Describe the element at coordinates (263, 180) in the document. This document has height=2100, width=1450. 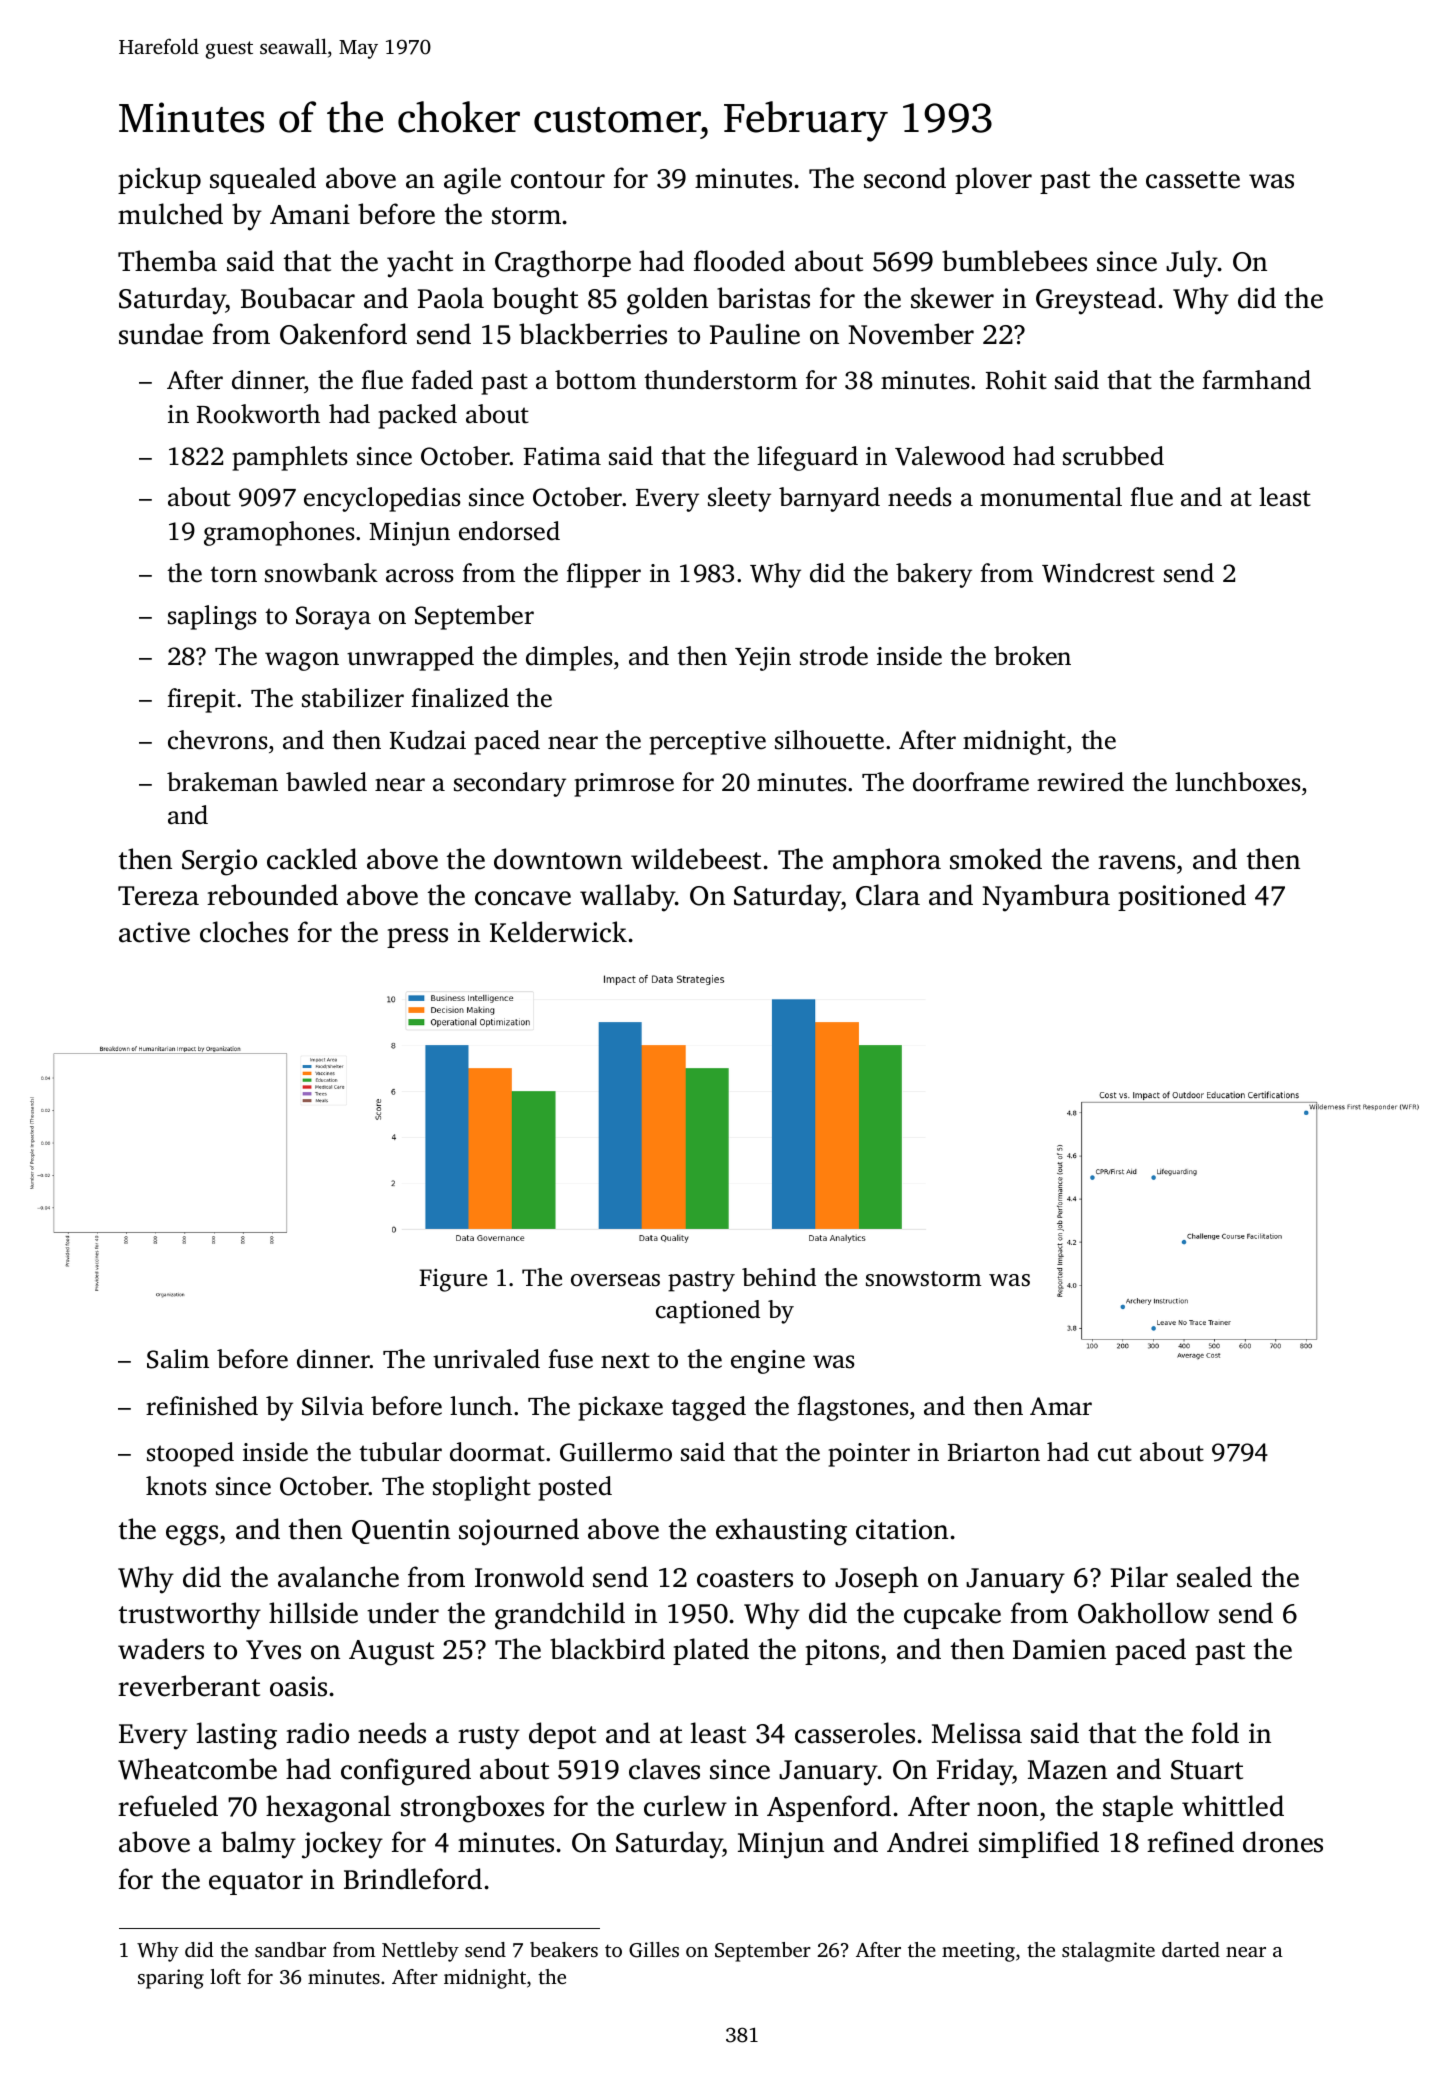
I see `squealed` at that location.
